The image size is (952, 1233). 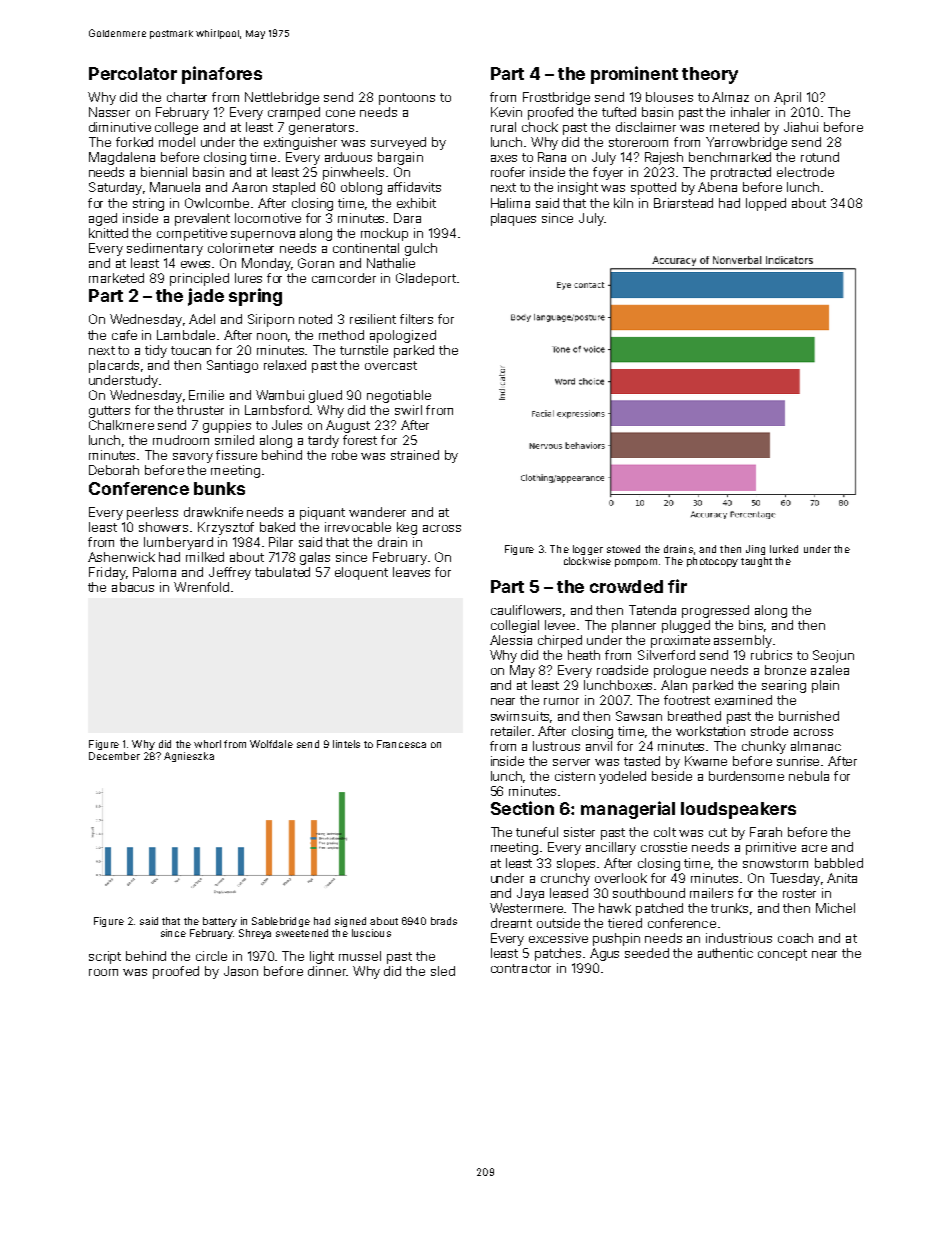 I want to click on pontoons, so click(x=407, y=99).
